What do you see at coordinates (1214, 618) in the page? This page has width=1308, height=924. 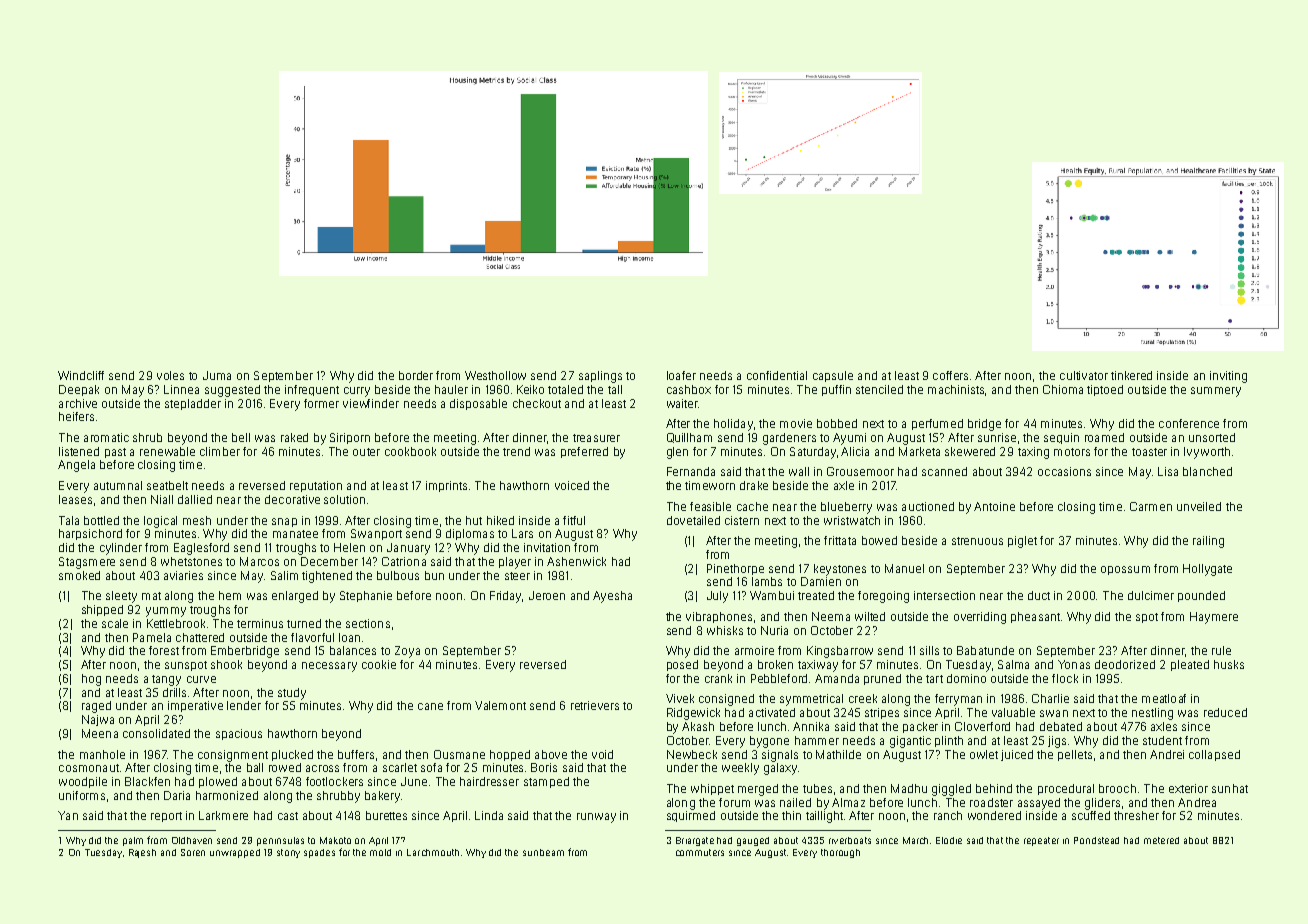 I see `Haymere` at bounding box center [1214, 618].
